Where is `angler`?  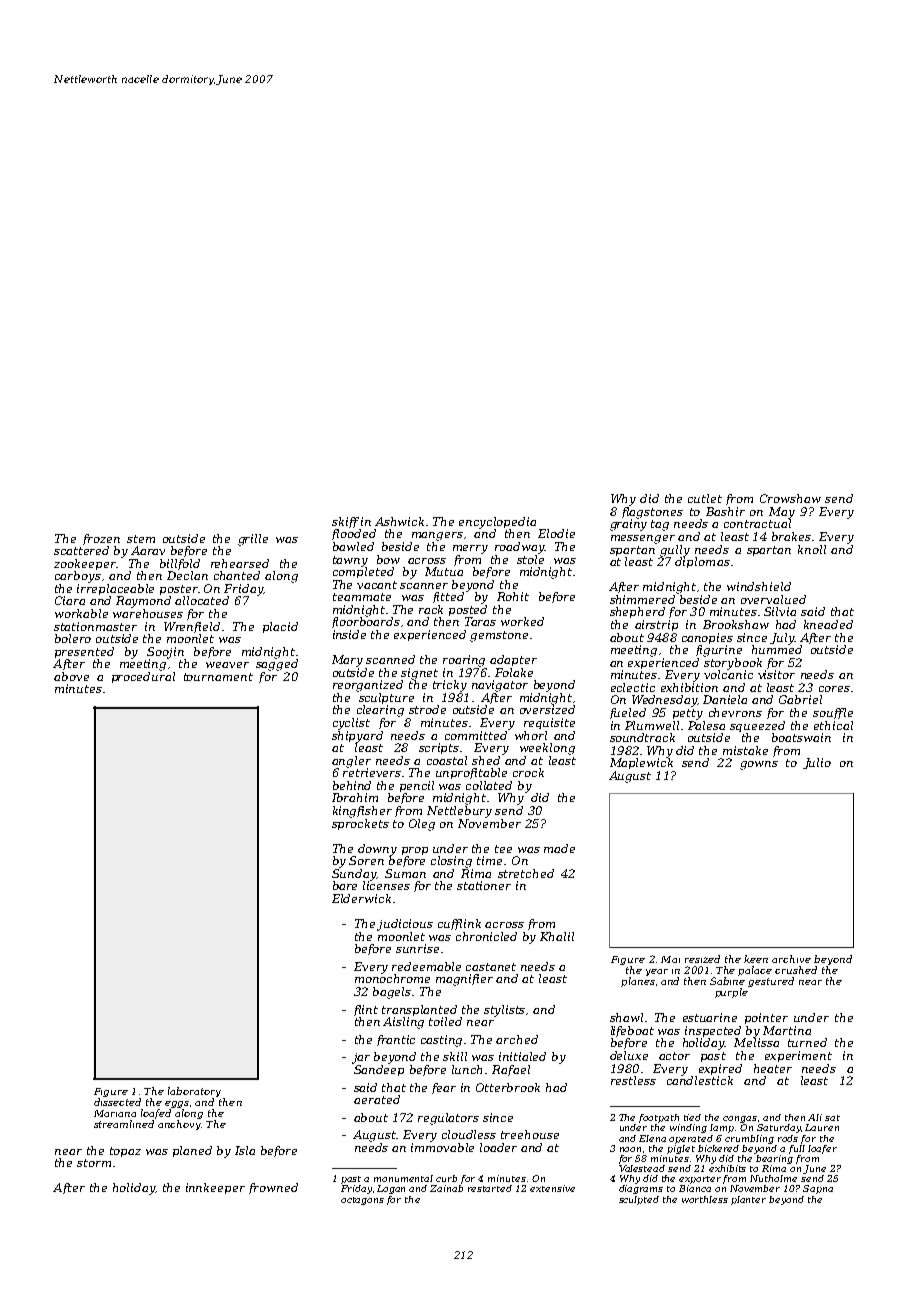
angler is located at coordinates (351, 762).
